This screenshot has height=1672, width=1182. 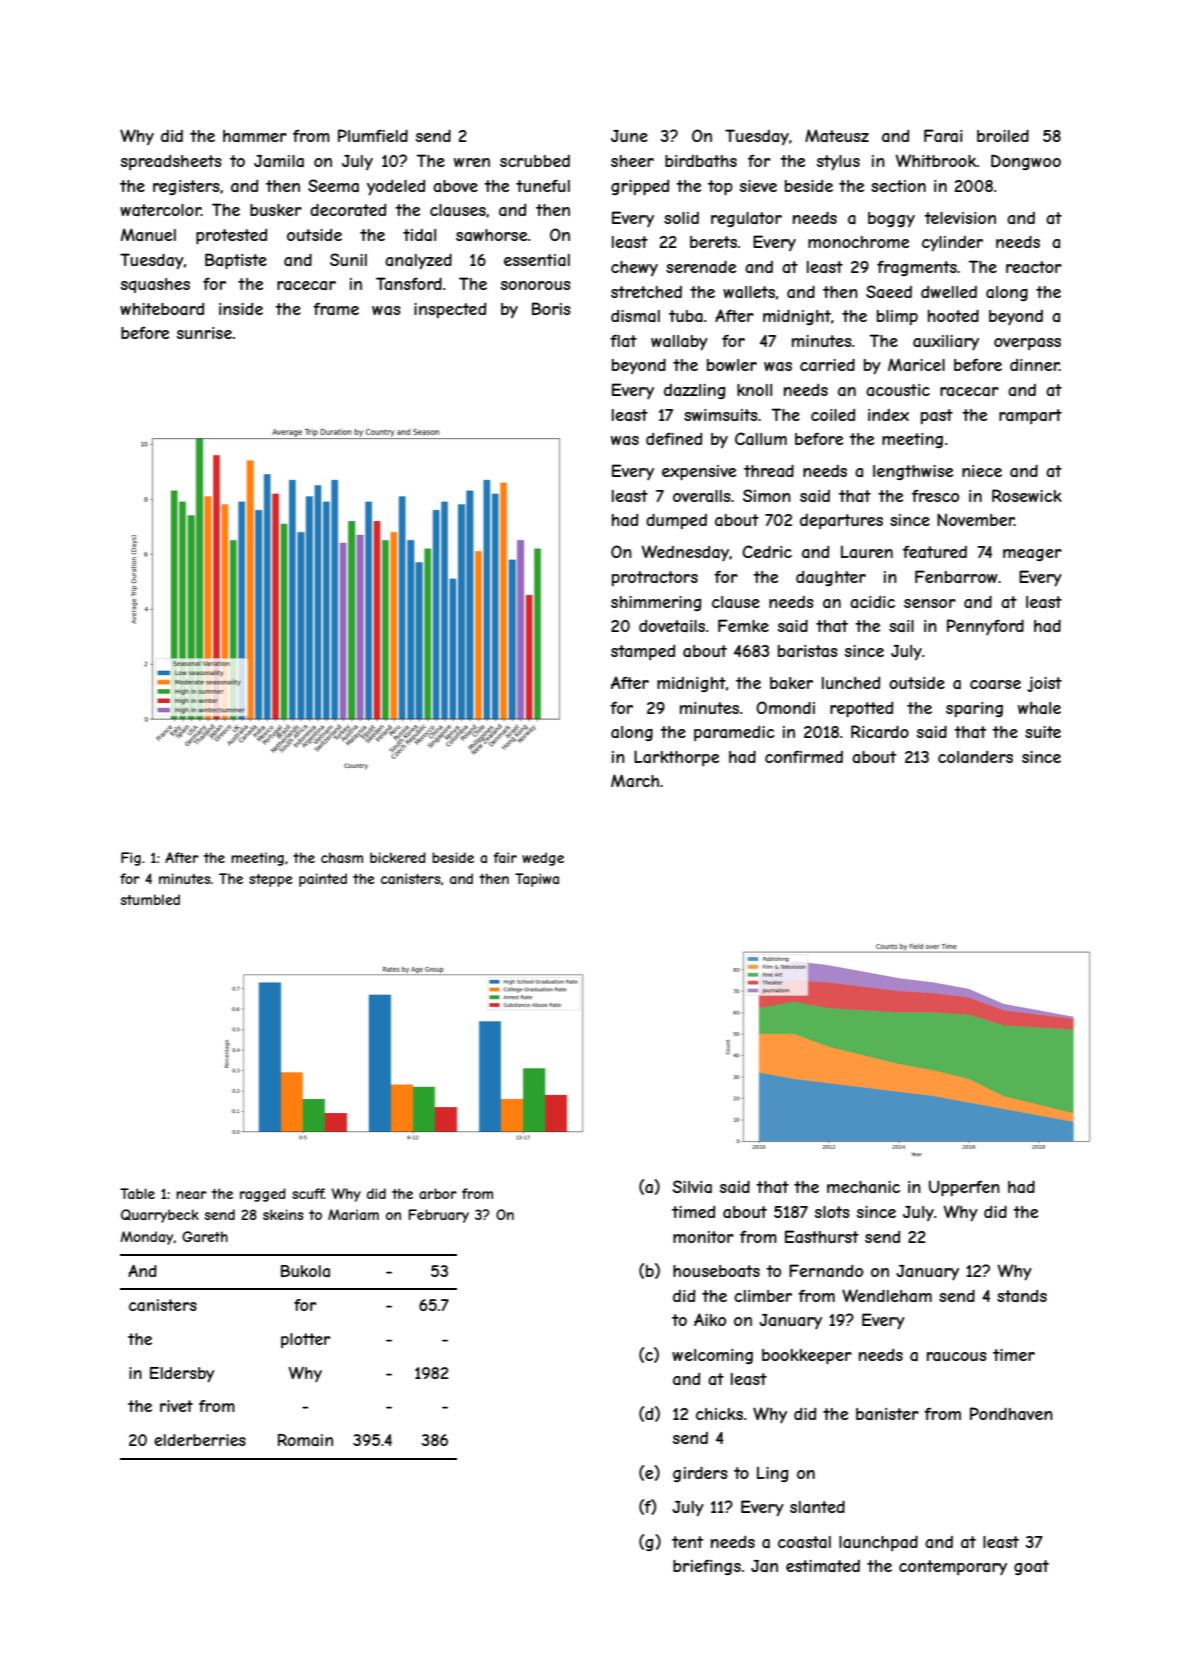 I want to click on tent, so click(x=687, y=1542).
